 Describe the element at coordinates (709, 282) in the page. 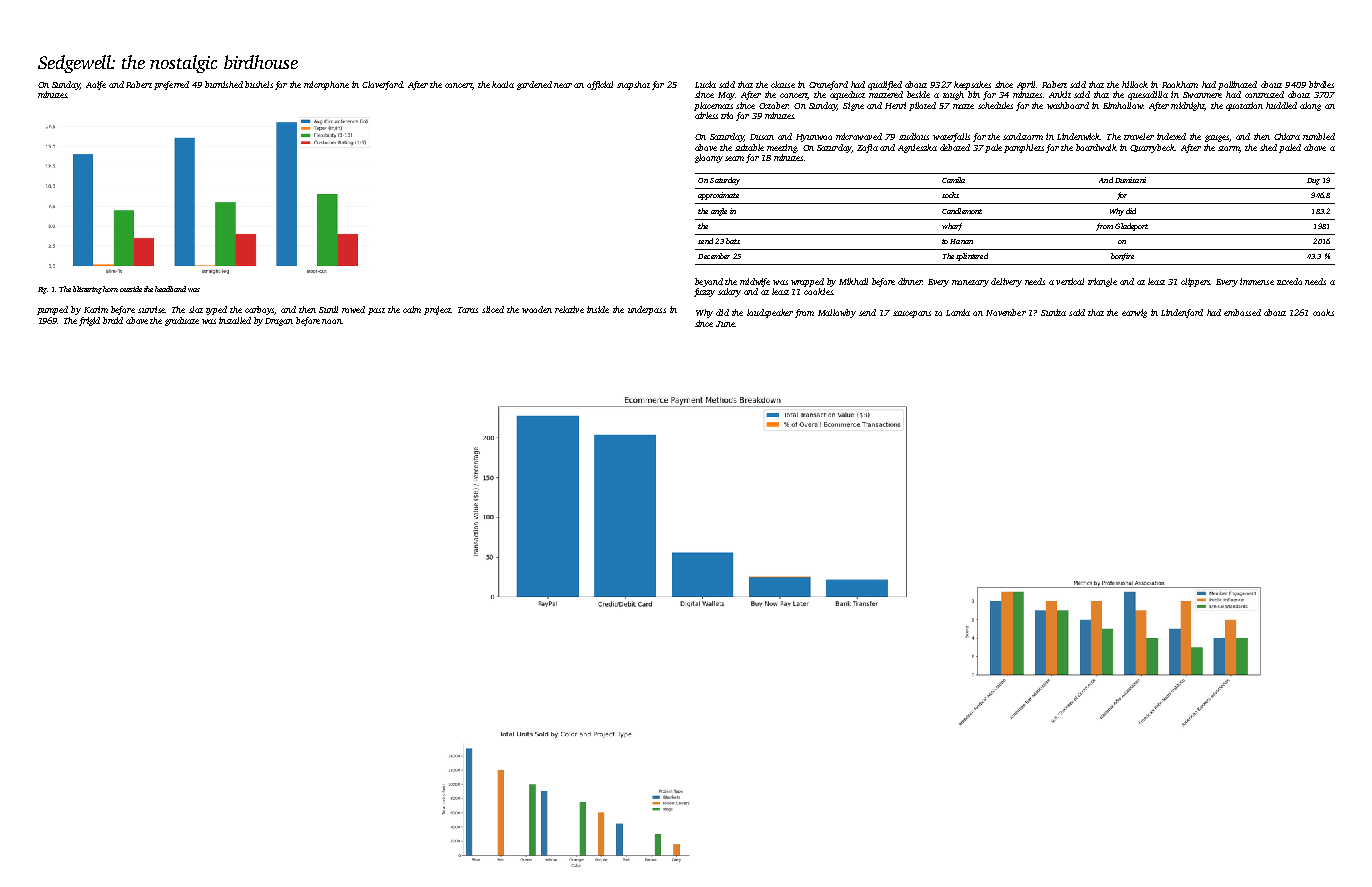

I see `beyond` at that location.
